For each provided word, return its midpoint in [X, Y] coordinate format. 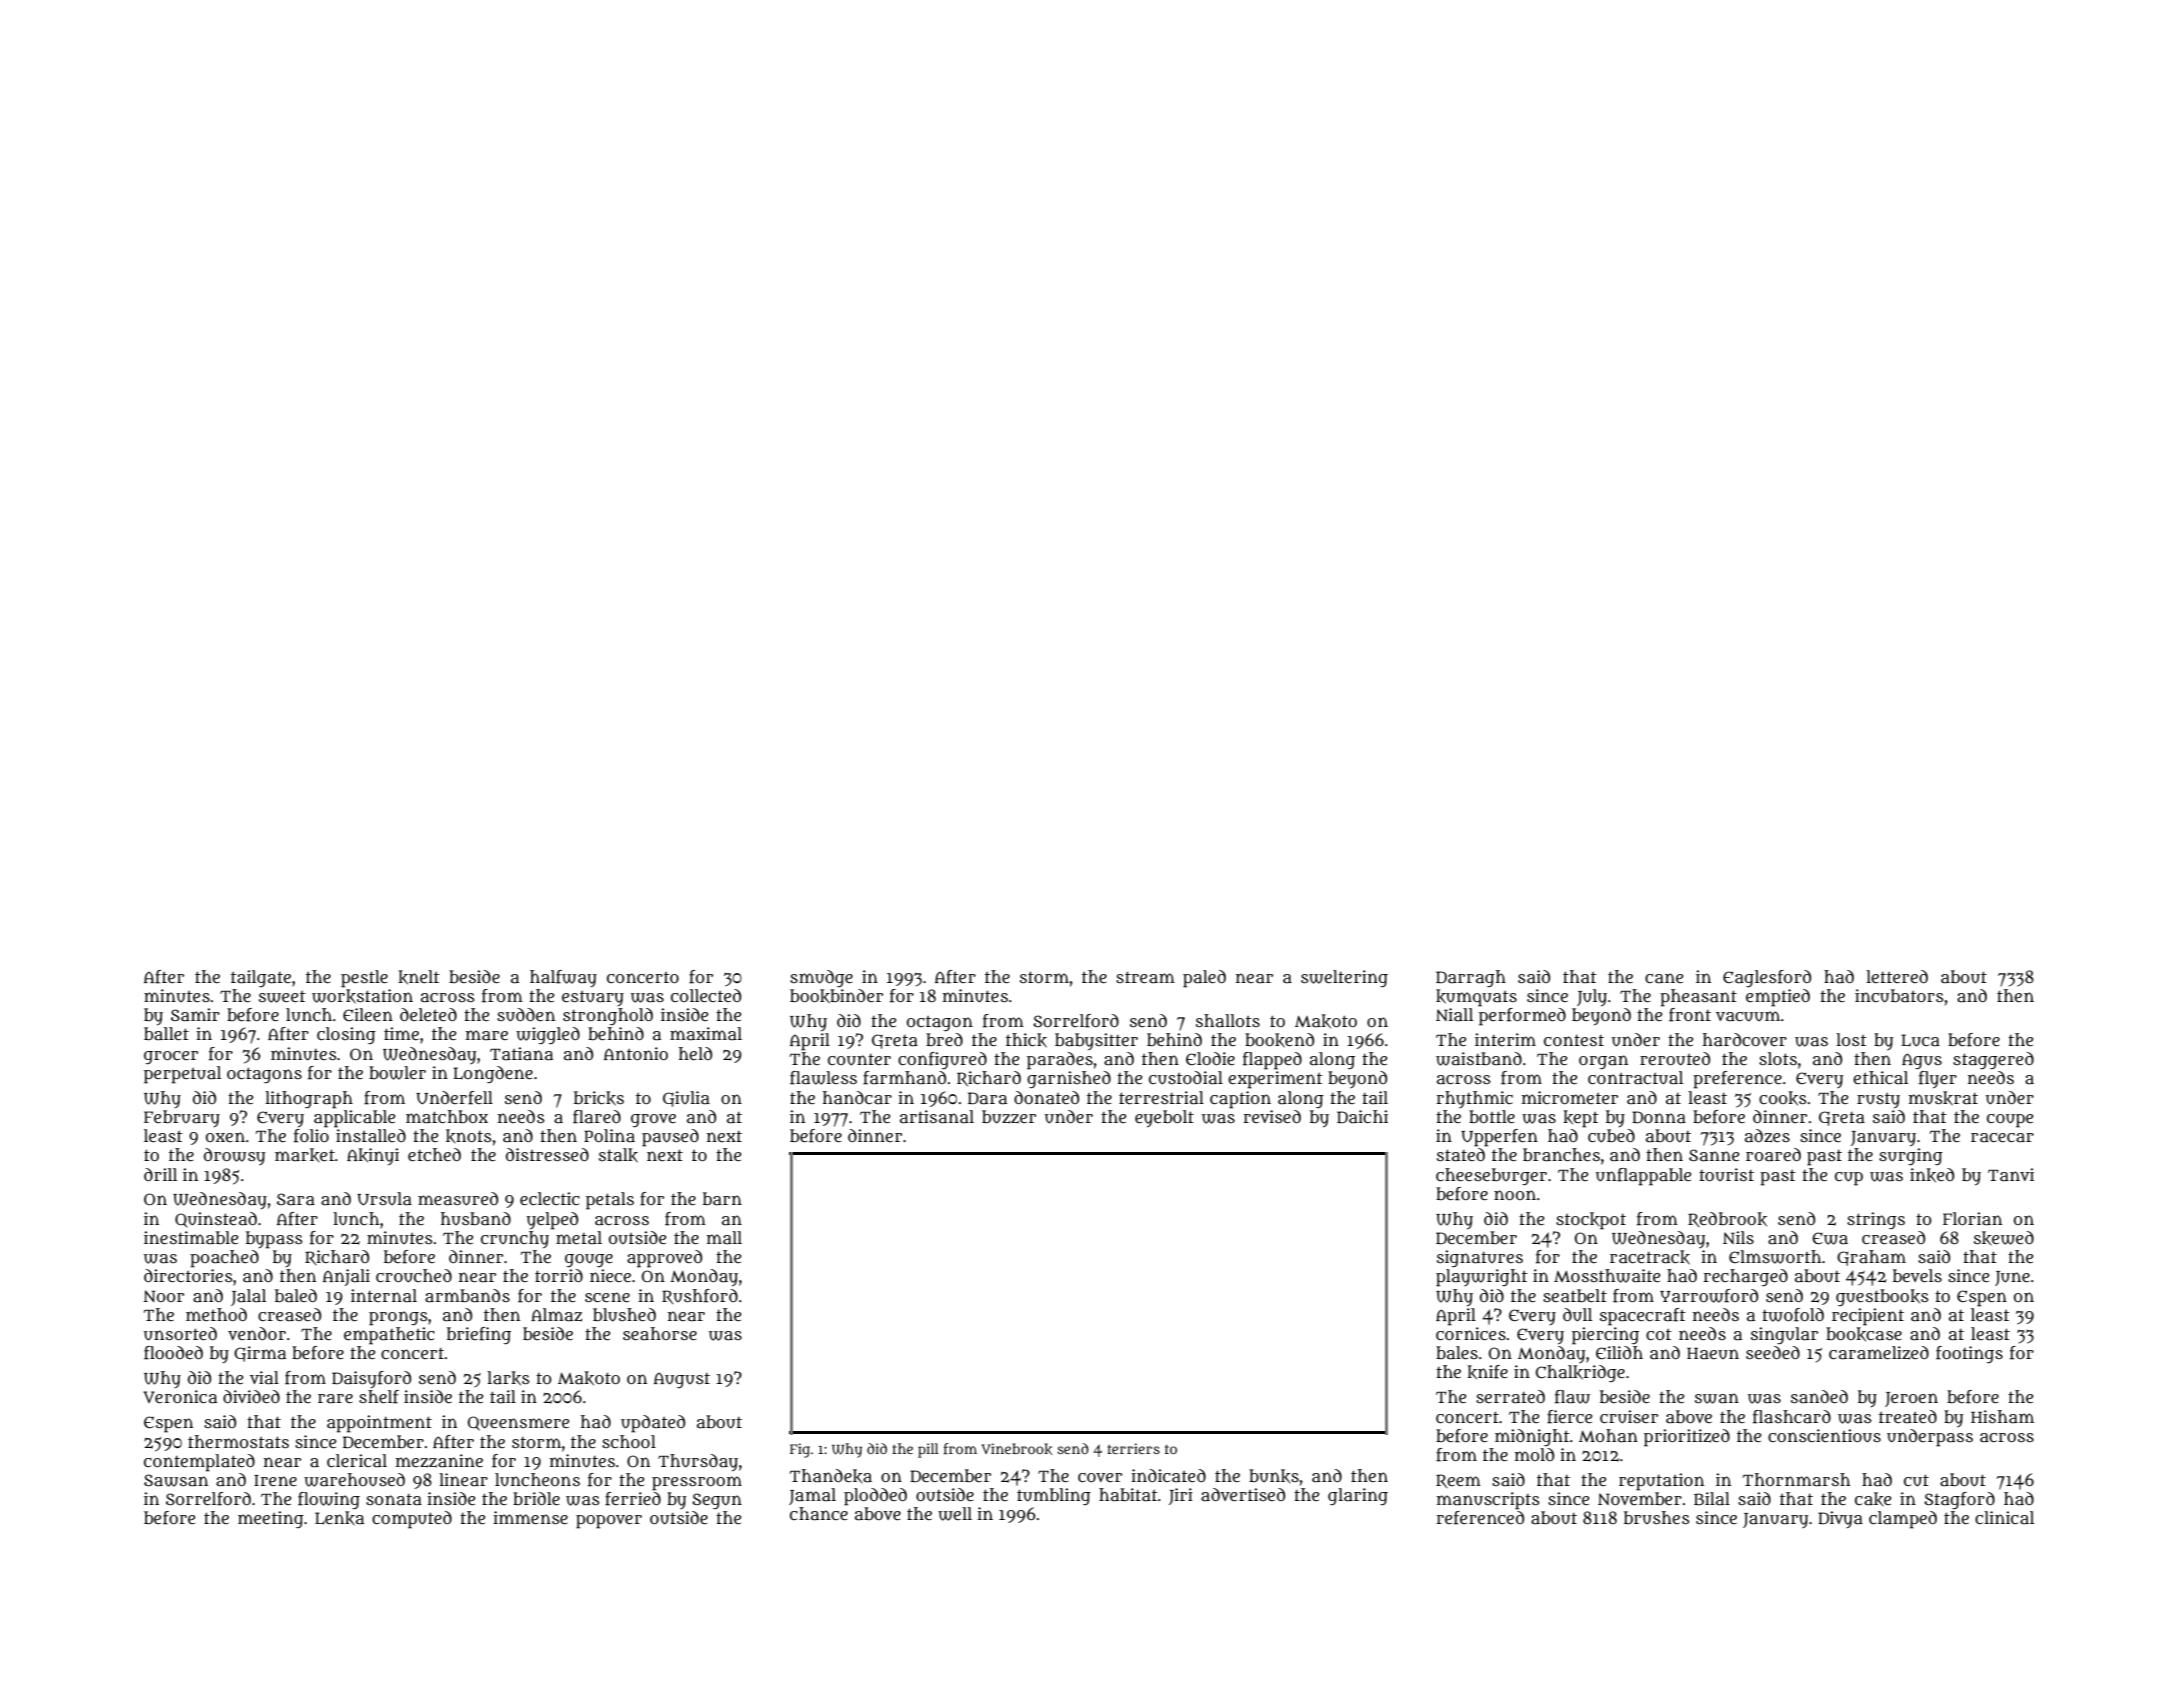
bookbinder [836, 996]
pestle [364, 979]
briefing [479, 1335]
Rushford [700, 1296]
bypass [274, 1240]
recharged [1746, 1277]
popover [609, 1522]
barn [722, 1199]
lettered [1897, 976]
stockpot [1591, 1221]
